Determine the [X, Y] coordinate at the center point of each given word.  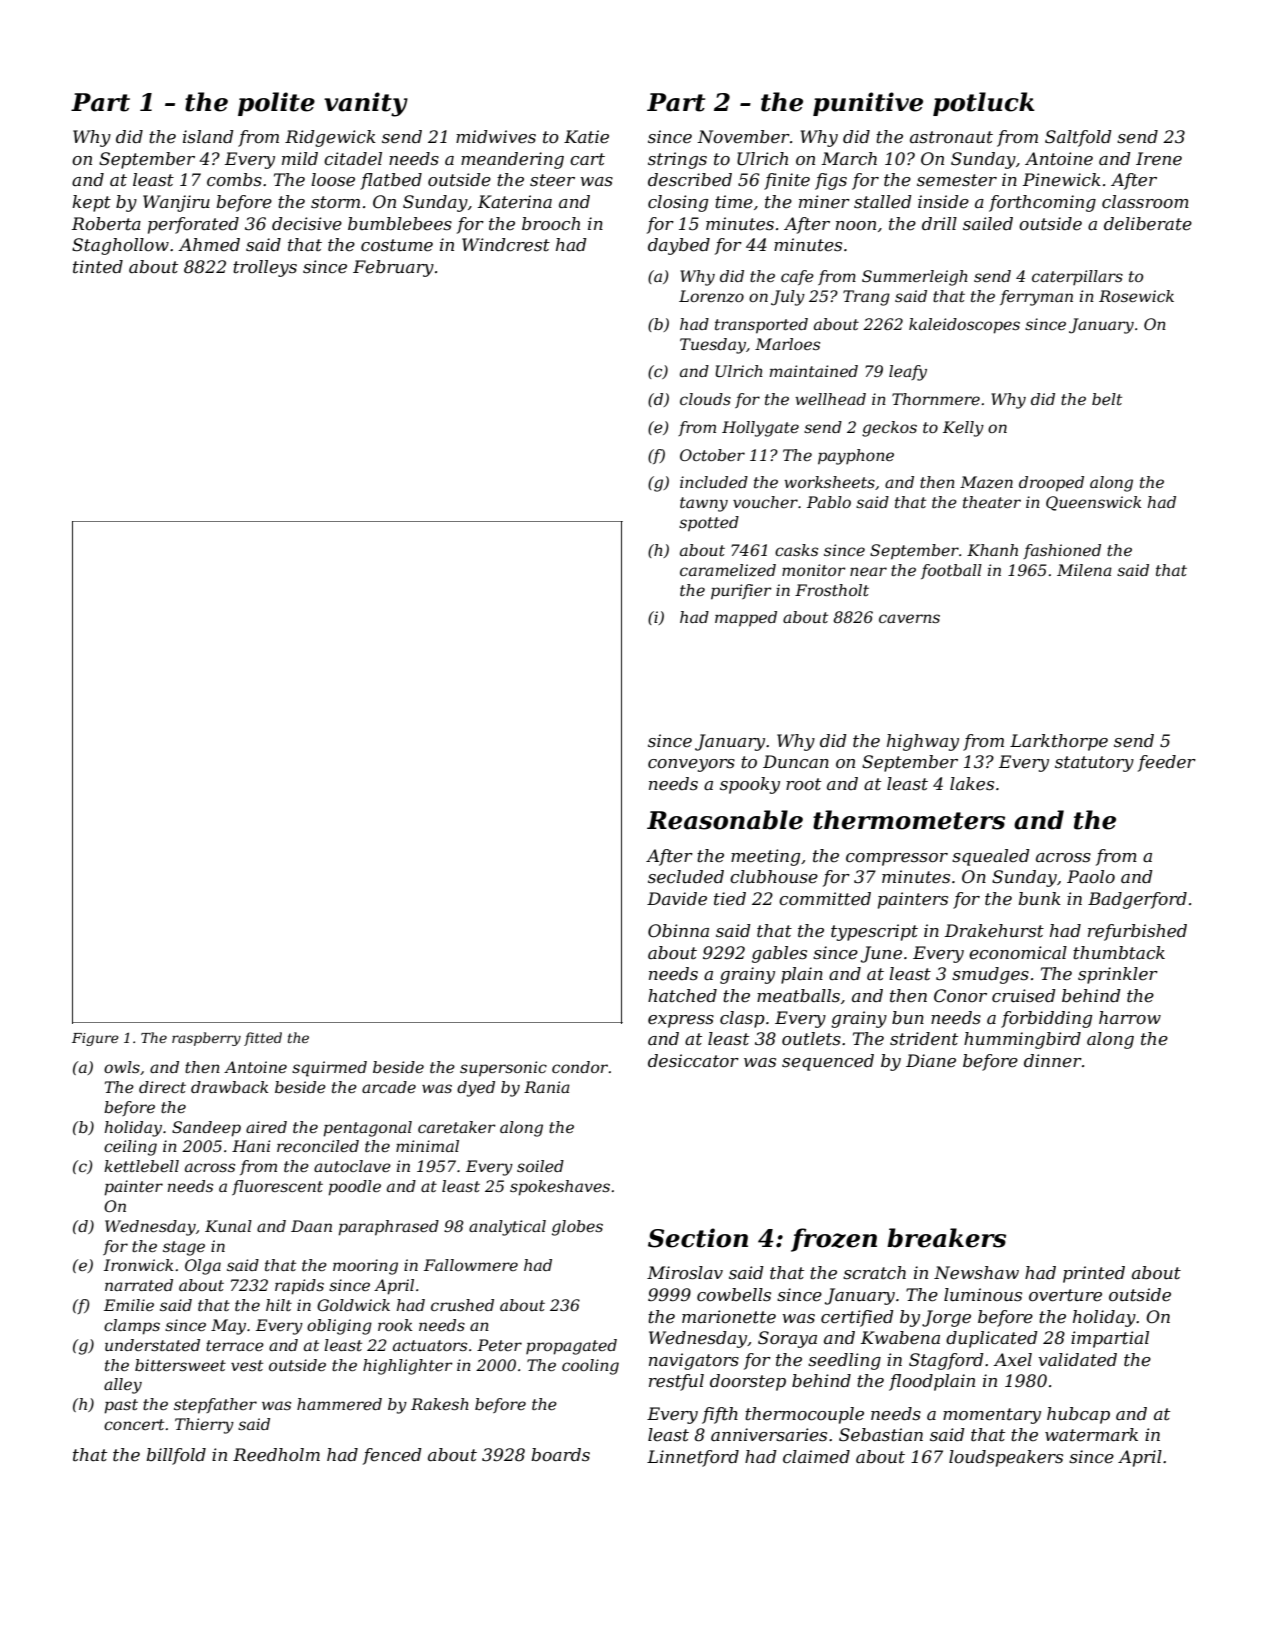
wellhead [830, 399]
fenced [392, 1456]
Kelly [963, 429]
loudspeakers [1006, 1458]
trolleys [265, 268]
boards [560, 1454]
